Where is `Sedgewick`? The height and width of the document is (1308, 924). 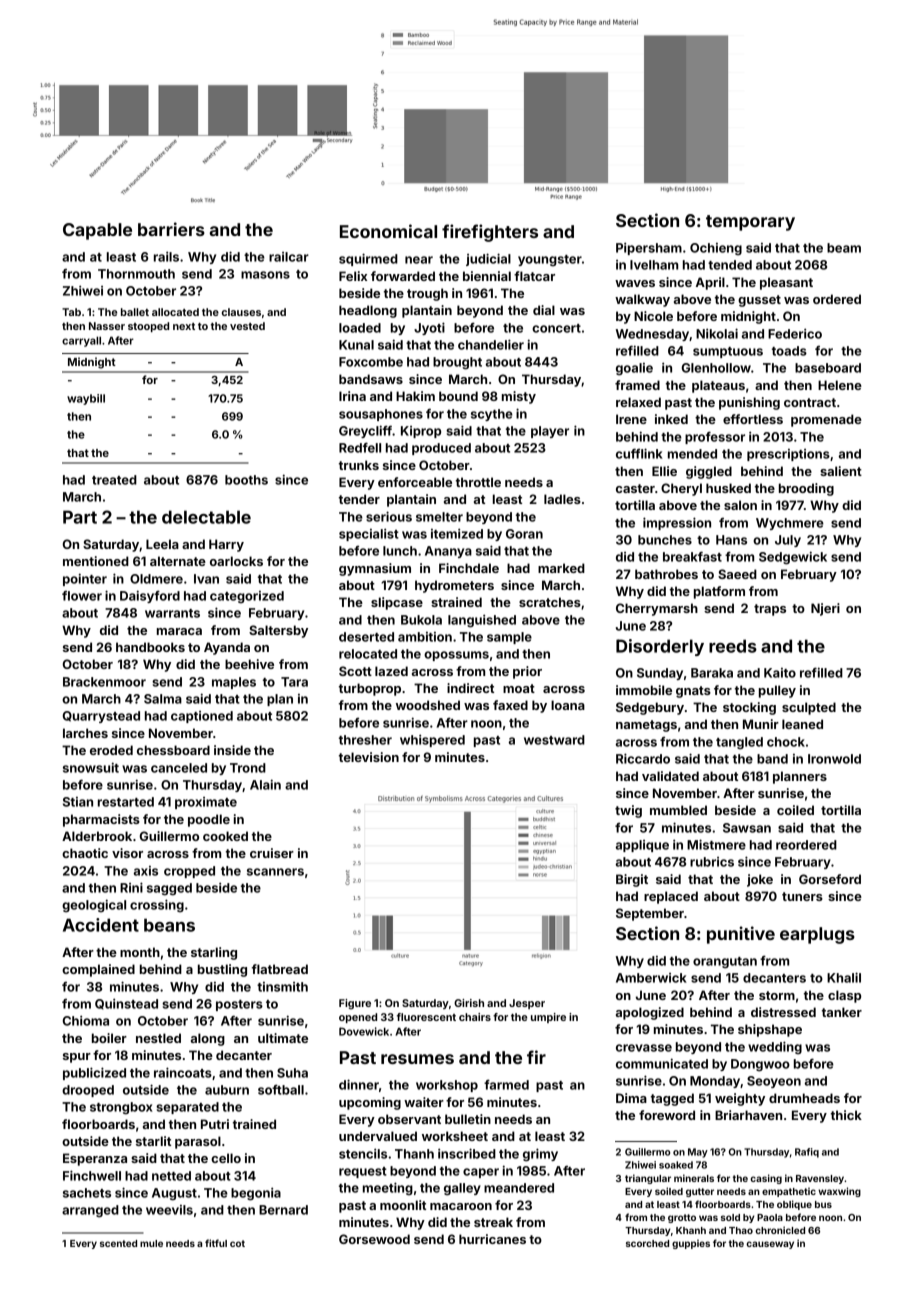
Sedgewick is located at coordinates (793, 558).
